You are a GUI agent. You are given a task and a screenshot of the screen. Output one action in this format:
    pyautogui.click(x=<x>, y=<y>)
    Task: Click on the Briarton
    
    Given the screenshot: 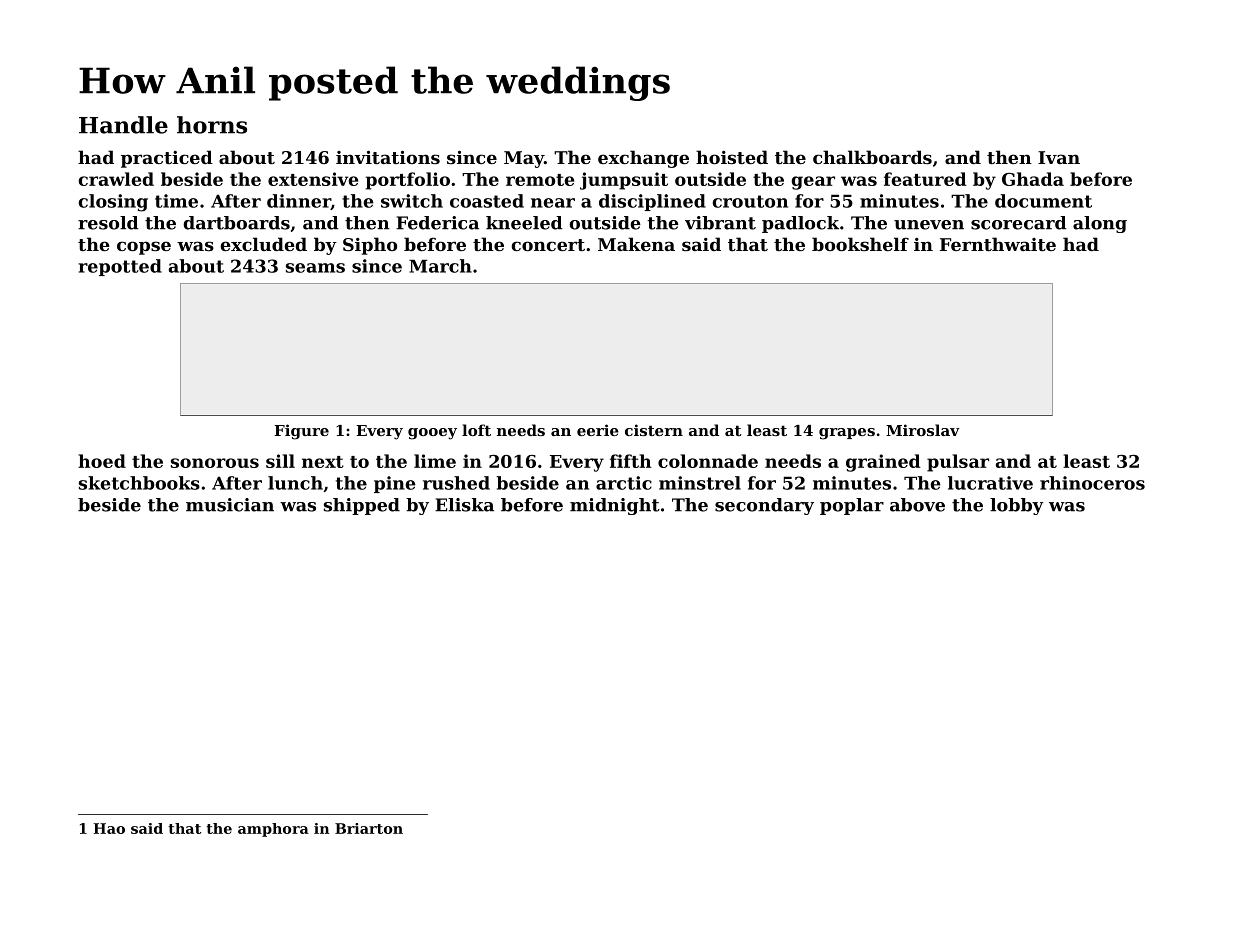 What is the action you would take?
    pyautogui.click(x=369, y=828)
